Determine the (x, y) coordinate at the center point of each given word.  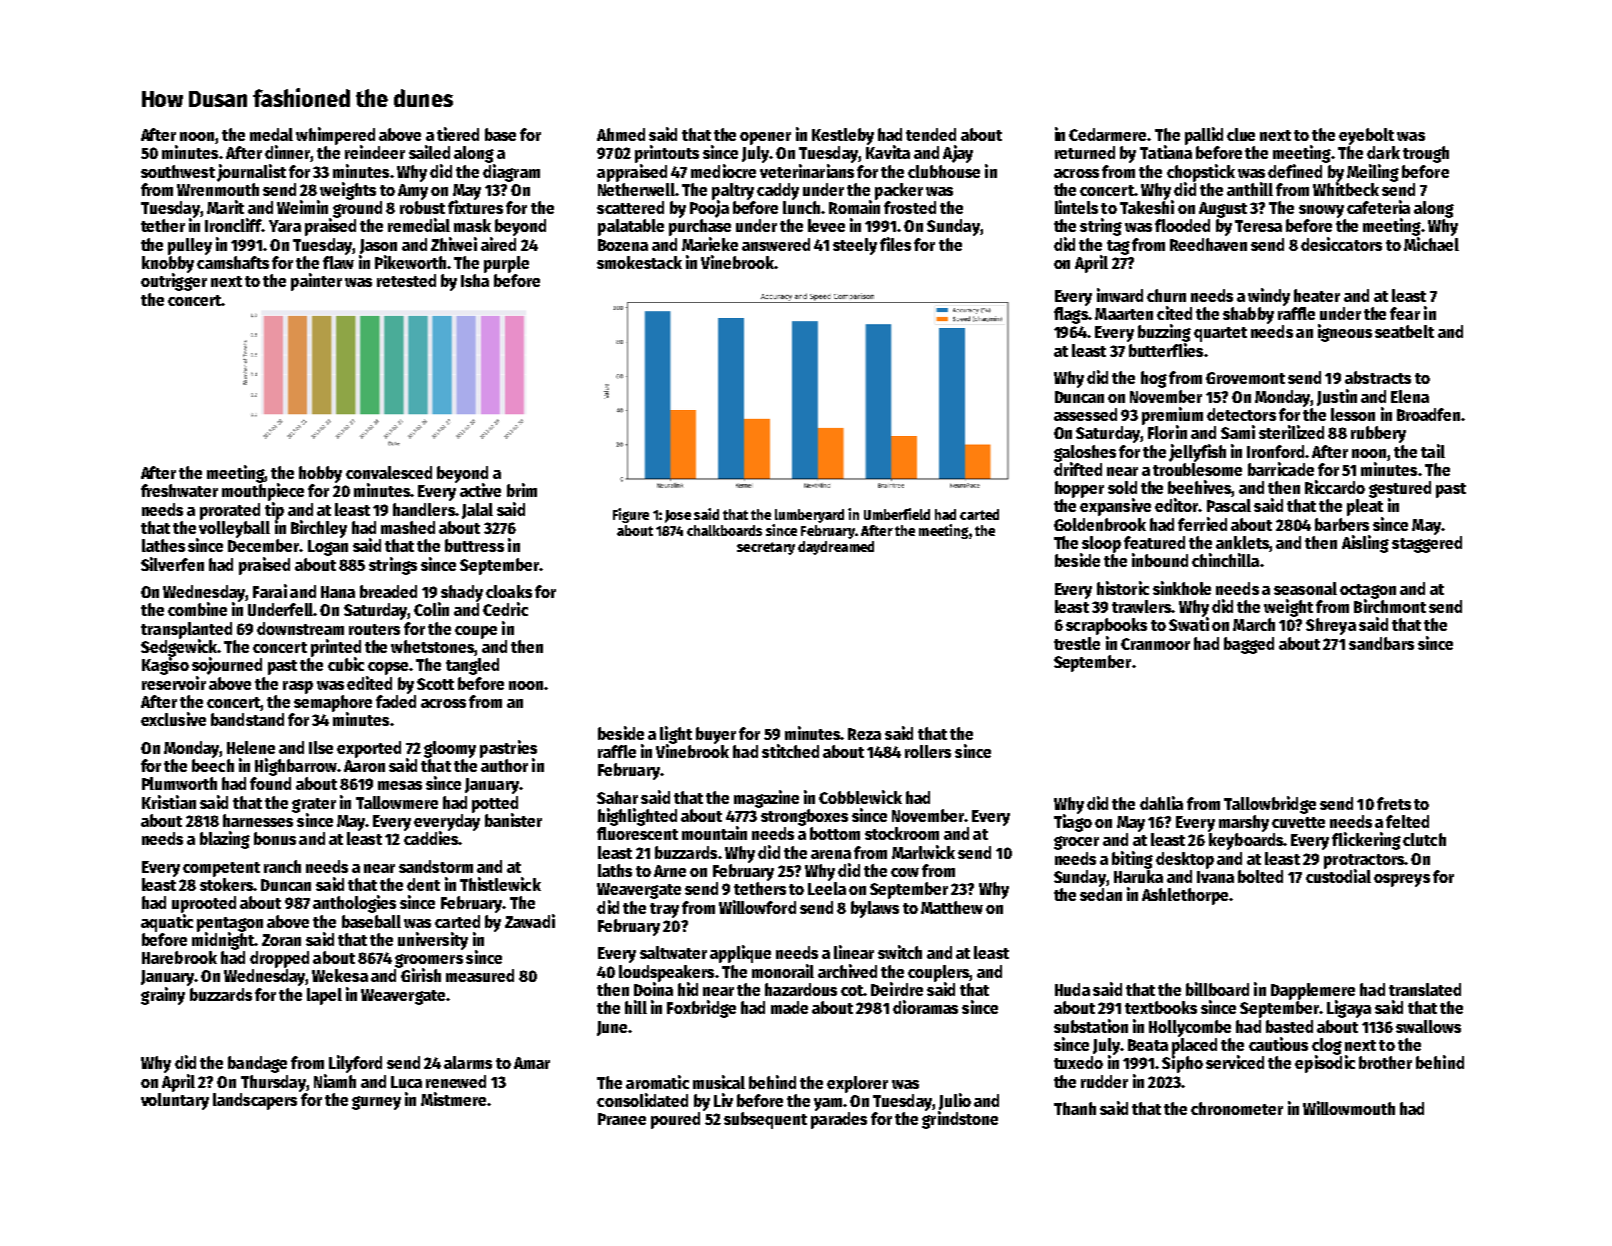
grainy (163, 996)
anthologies (354, 904)
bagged (1249, 645)
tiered (458, 134)
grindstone (960, 1120)
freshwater (179, 490)
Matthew (952, 907)
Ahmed (621, 134)
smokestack (639, 262)
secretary (766, 548)
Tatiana (1166, 152)
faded (396, 701)
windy (1269, 297)
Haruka (1138, 876)
